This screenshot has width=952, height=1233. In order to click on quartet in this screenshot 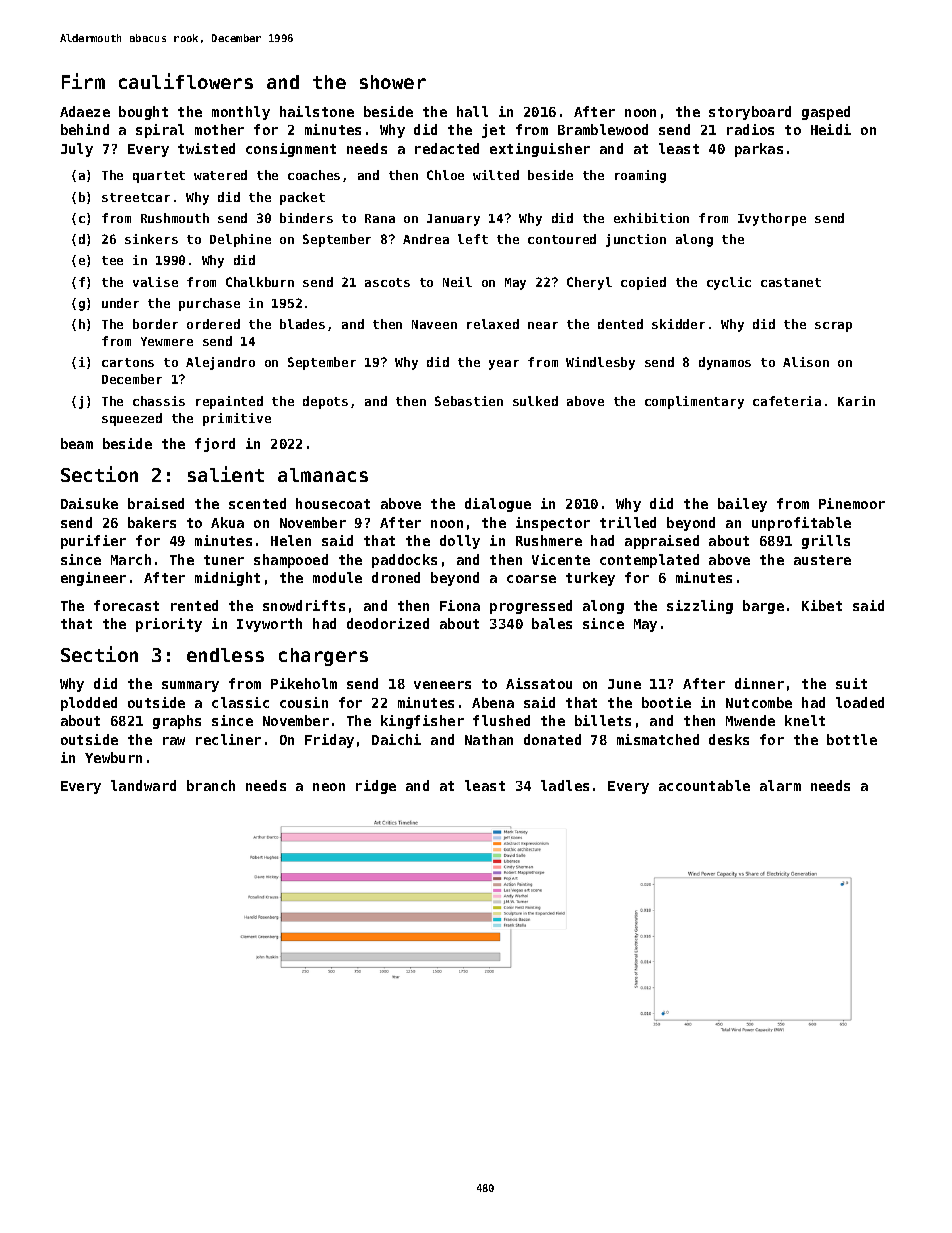, I will do `click(159, 177)`.
